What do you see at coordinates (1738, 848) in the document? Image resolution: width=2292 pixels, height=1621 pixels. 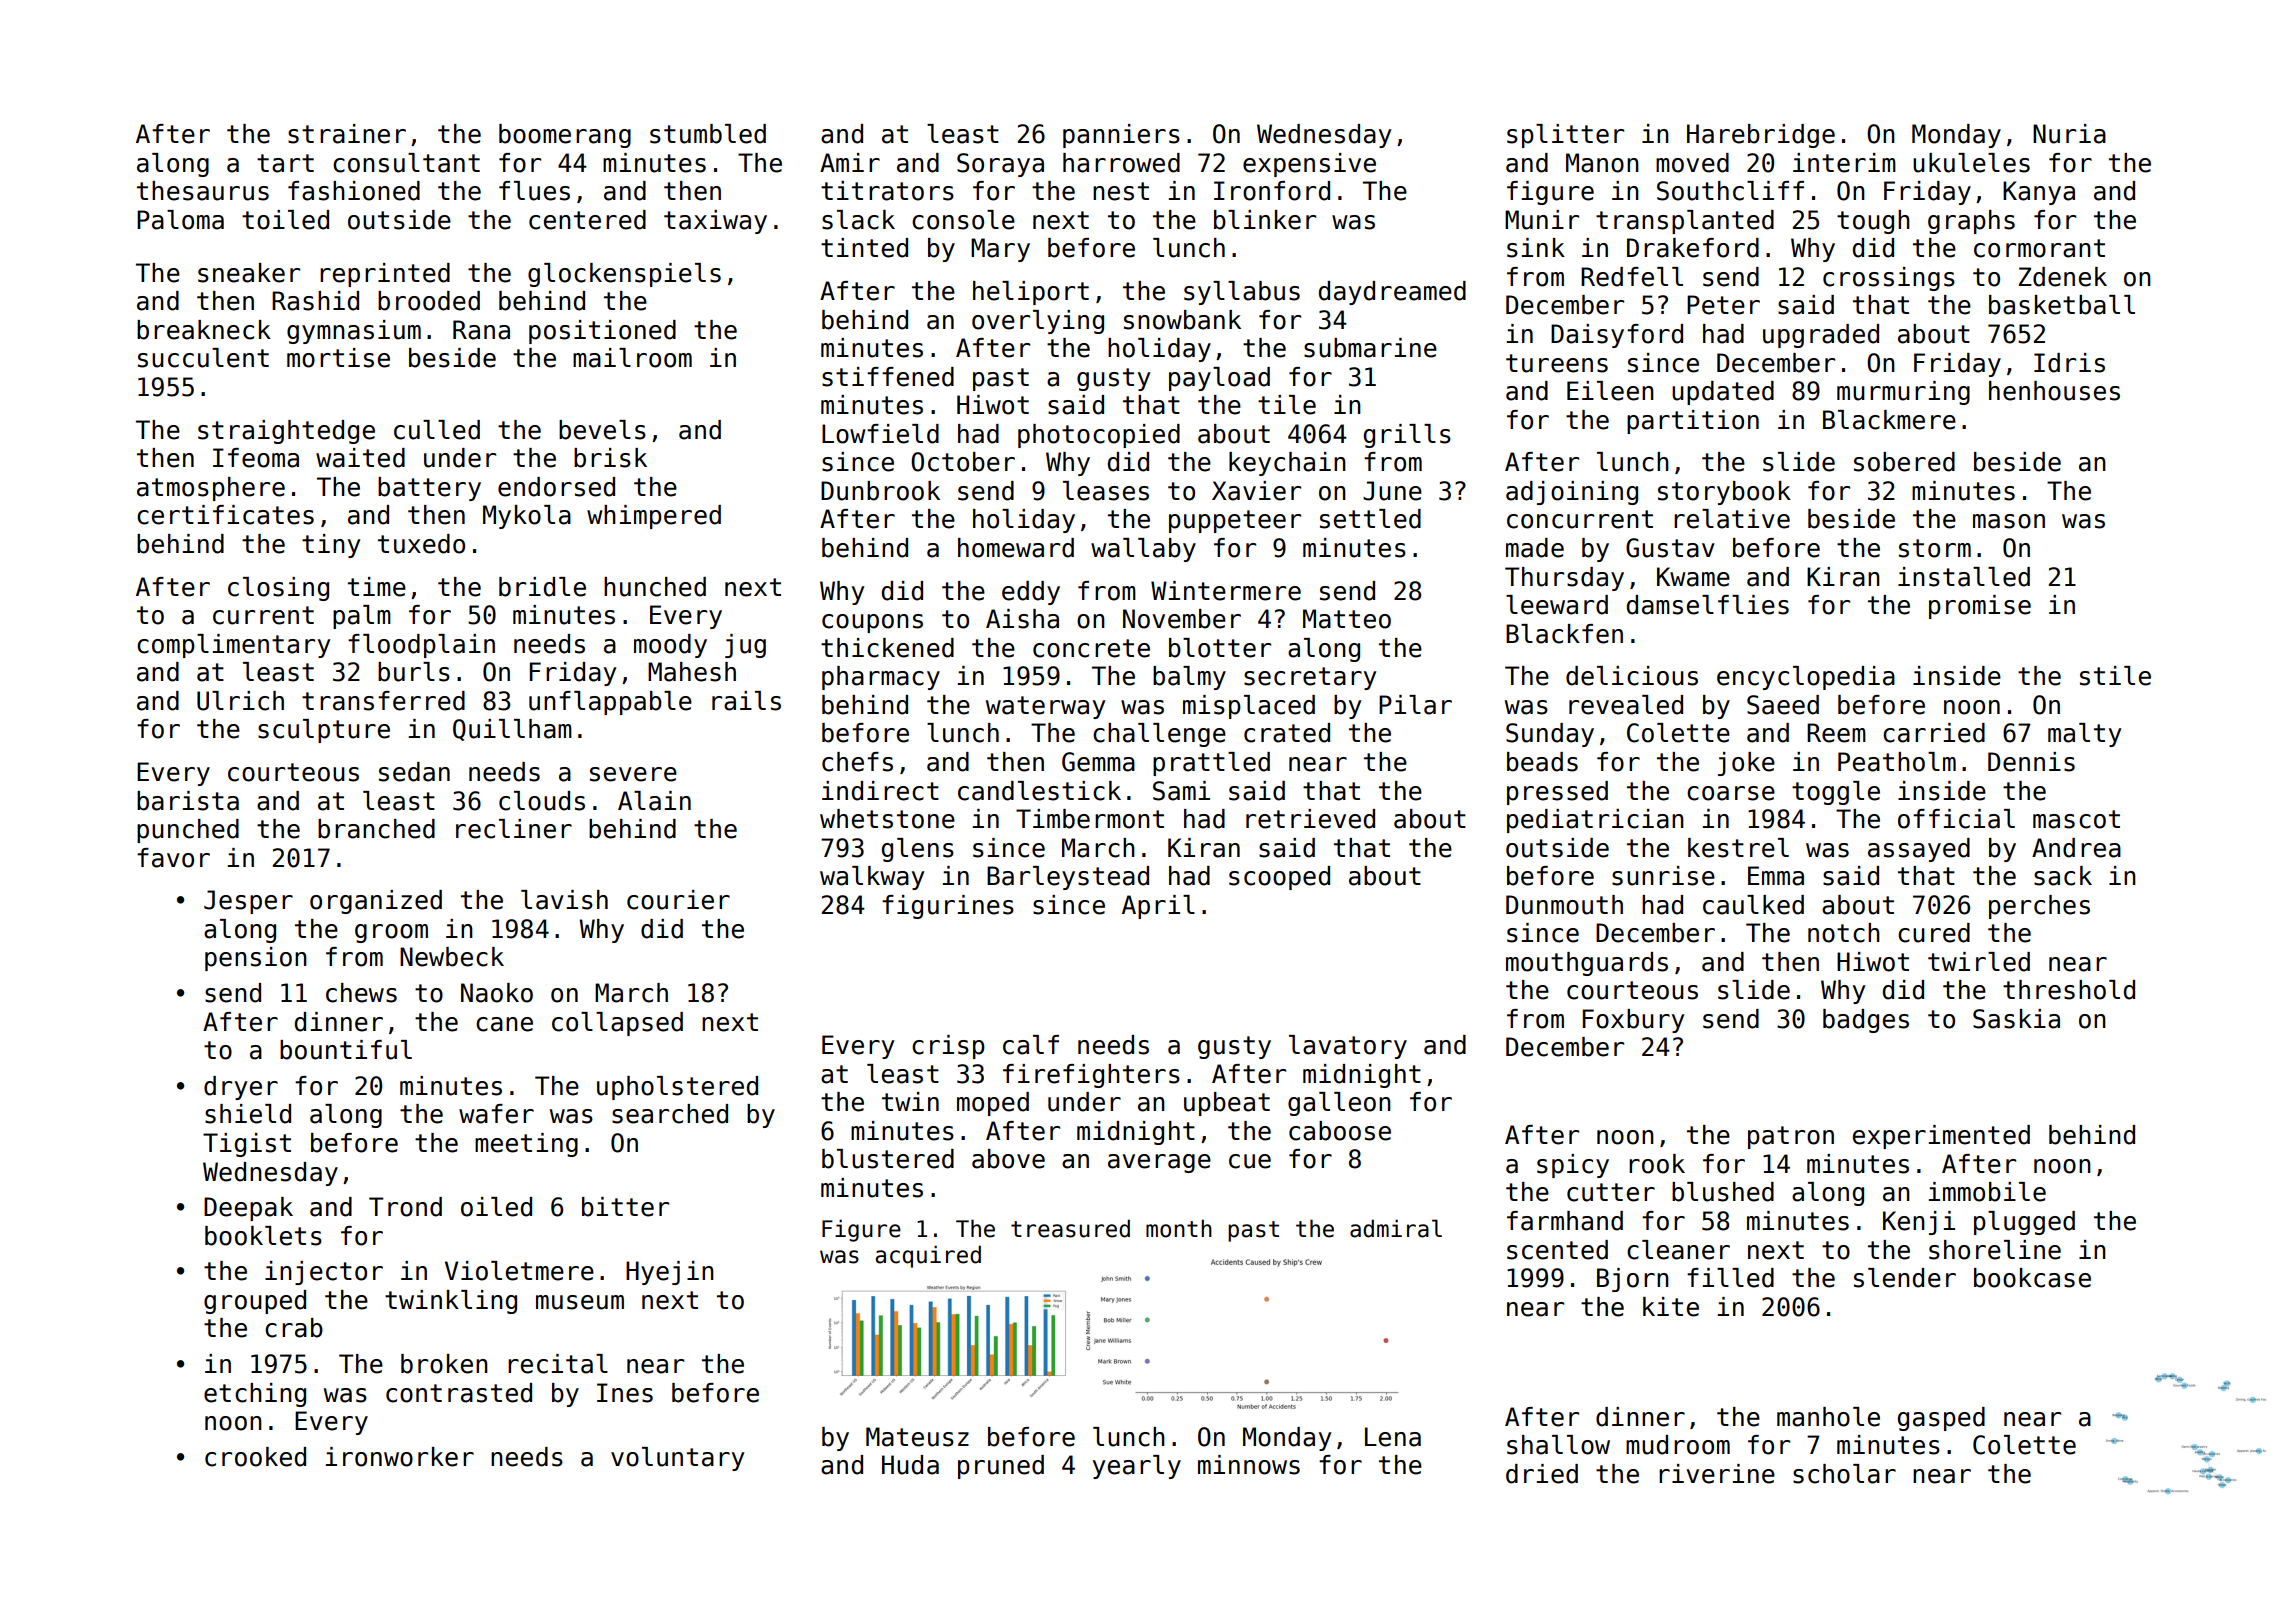 I see `kestrel` at bounding box center [1738, 848].
